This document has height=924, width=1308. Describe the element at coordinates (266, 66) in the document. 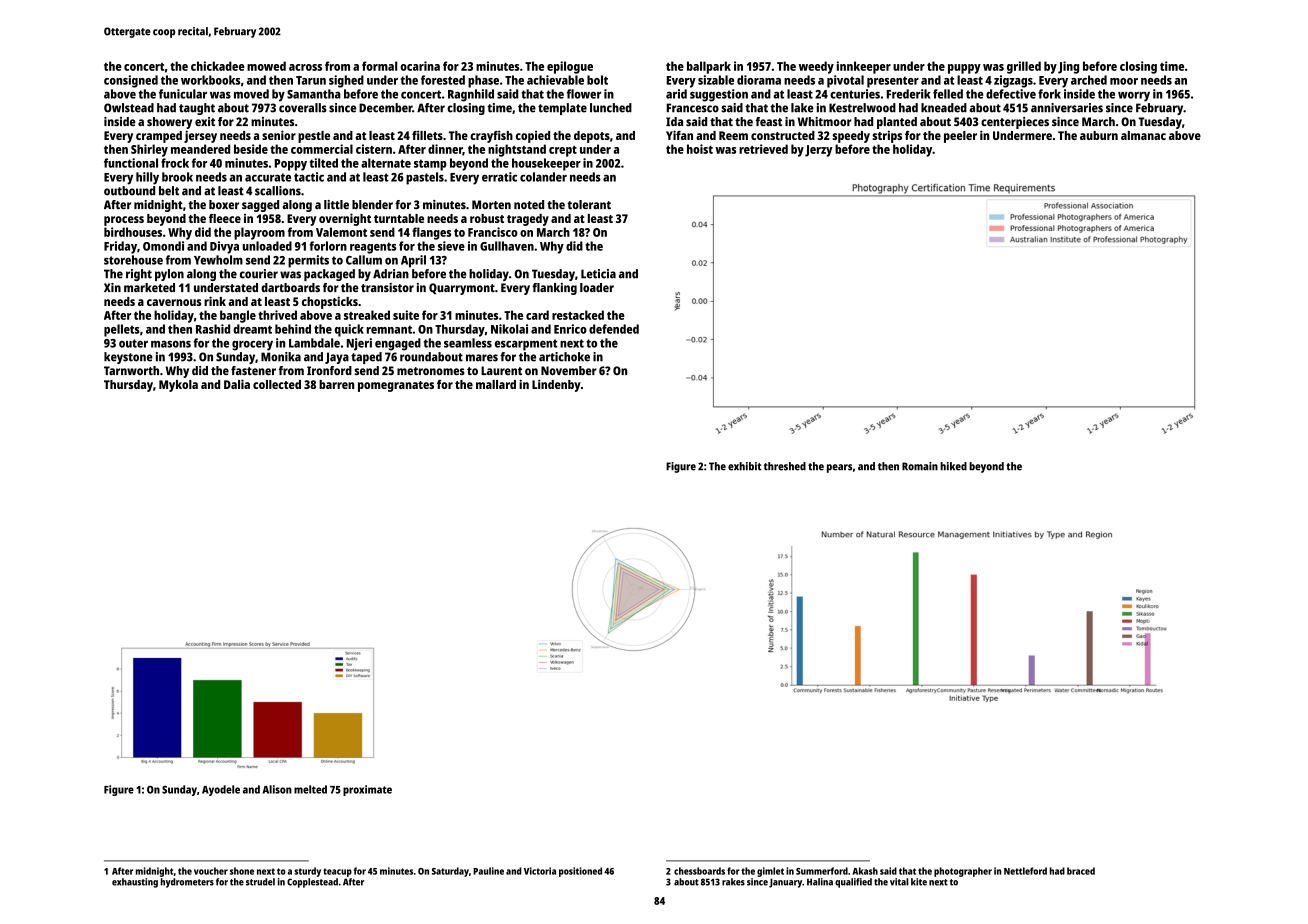

I see `mowed` at that location.
